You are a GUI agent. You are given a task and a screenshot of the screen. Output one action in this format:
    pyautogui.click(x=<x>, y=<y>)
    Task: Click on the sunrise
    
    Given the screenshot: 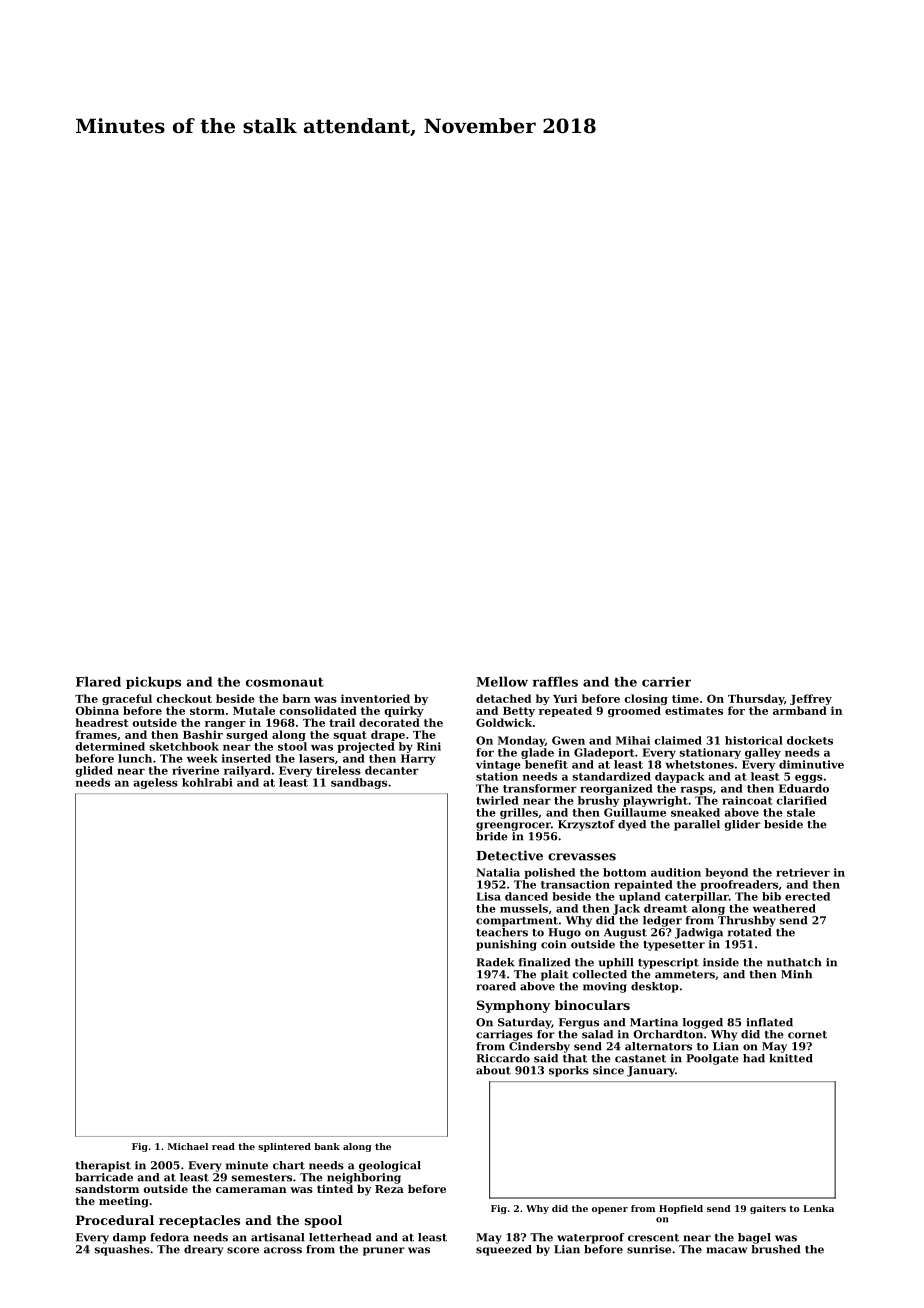 What is the action you would take?
    pyautogui.click(x=649, y=1249)
